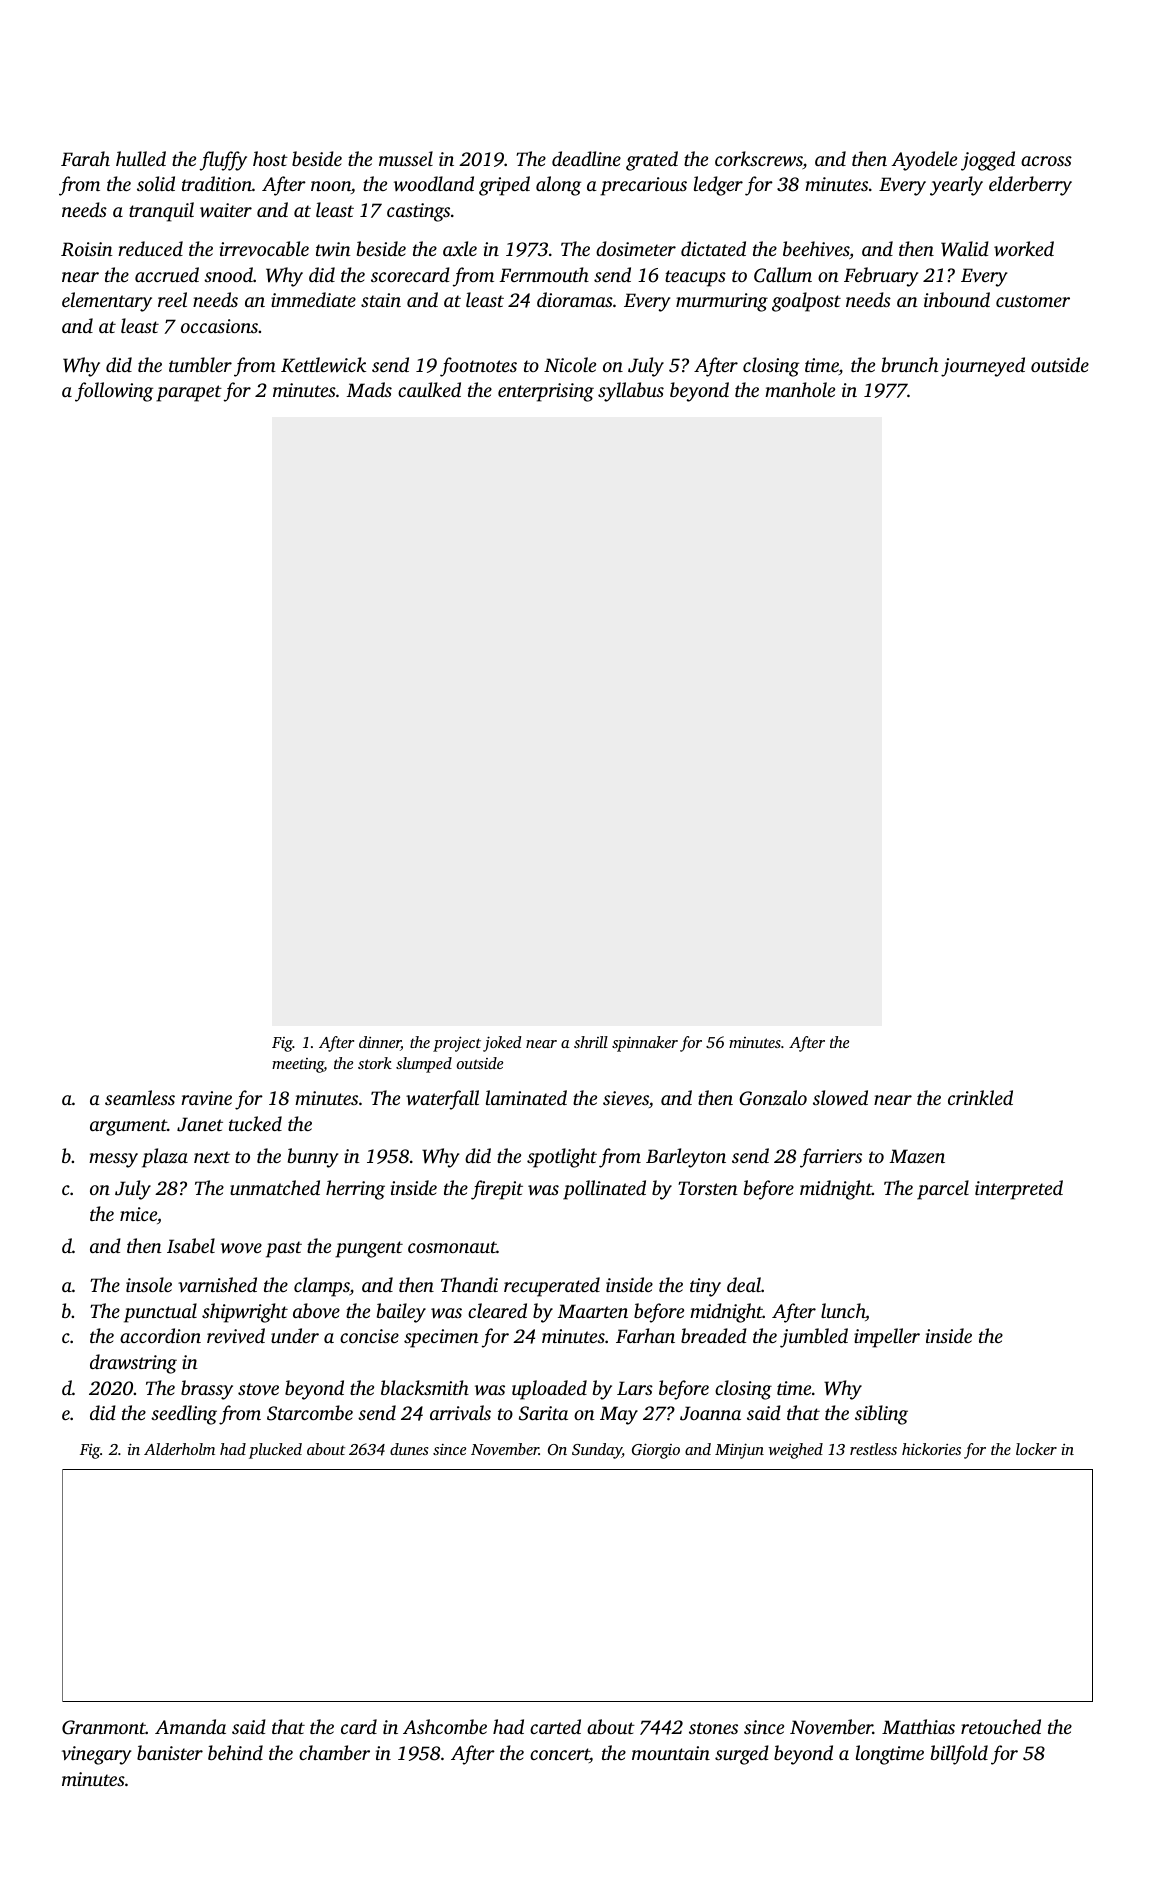  Describe the element at coordinates (840, 1098) in the image. I see `slowed` at that location.
